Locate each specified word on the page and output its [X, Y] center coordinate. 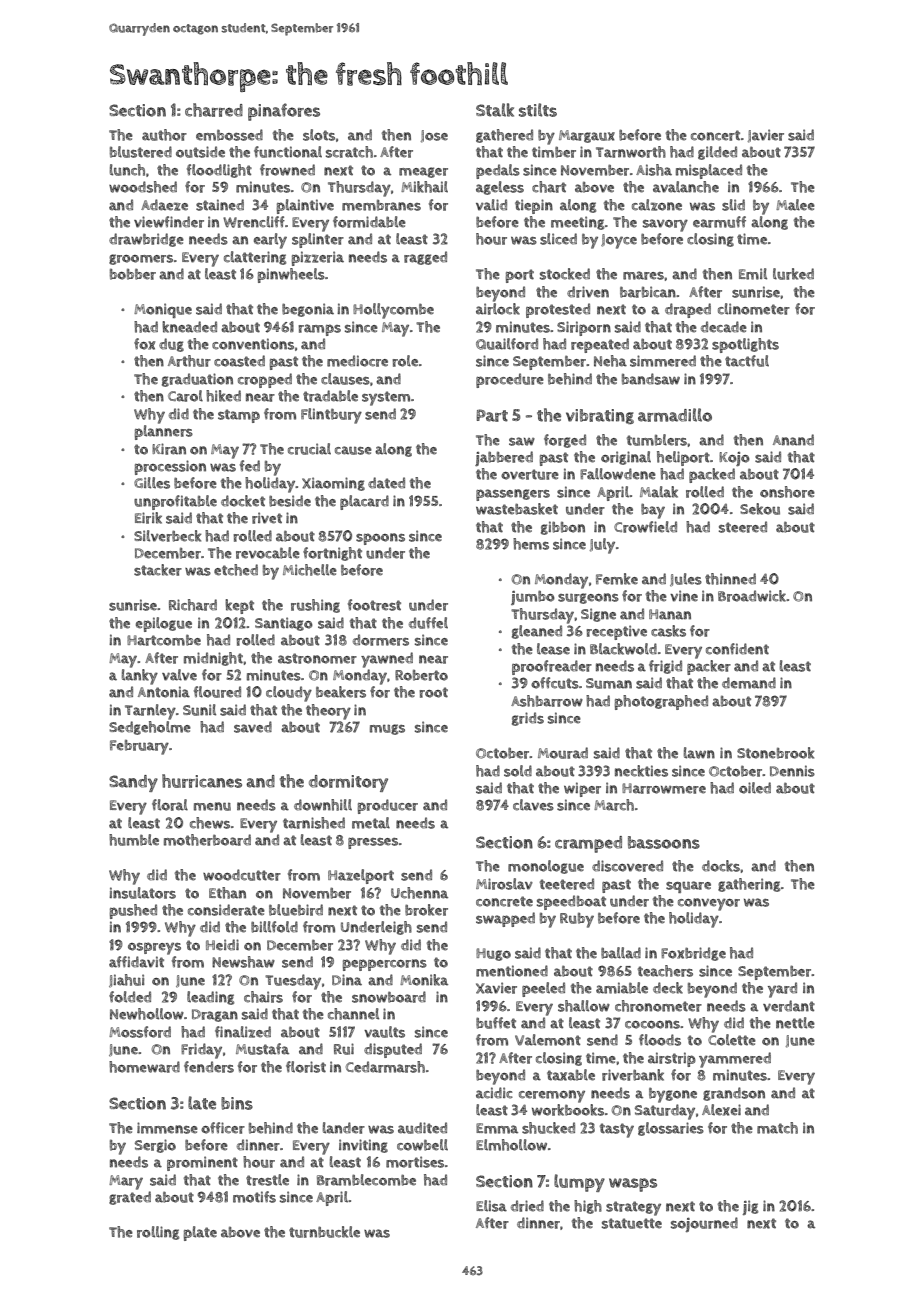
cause [353, 450]
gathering [749, 885]
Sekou [760, 509]
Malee [795, 205]
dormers [381, 640]
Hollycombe [393, 311]
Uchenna [419, 893]
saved [253, 727]
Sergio [155, 1146]
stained [220, 205]
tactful [747, 361]
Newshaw [243, 962]
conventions [253, 344]
